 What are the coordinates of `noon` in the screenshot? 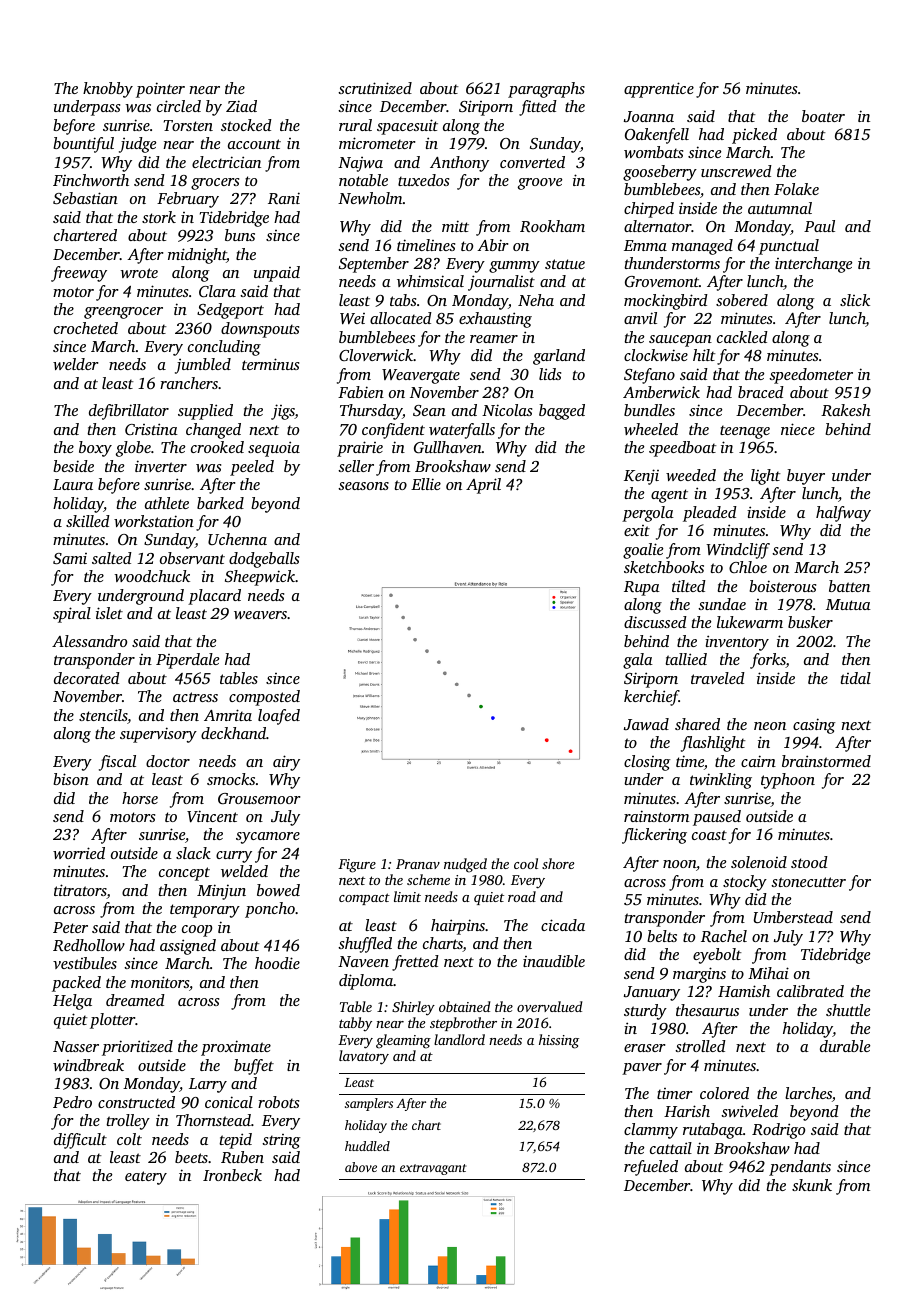 It's located at (679, 864).
